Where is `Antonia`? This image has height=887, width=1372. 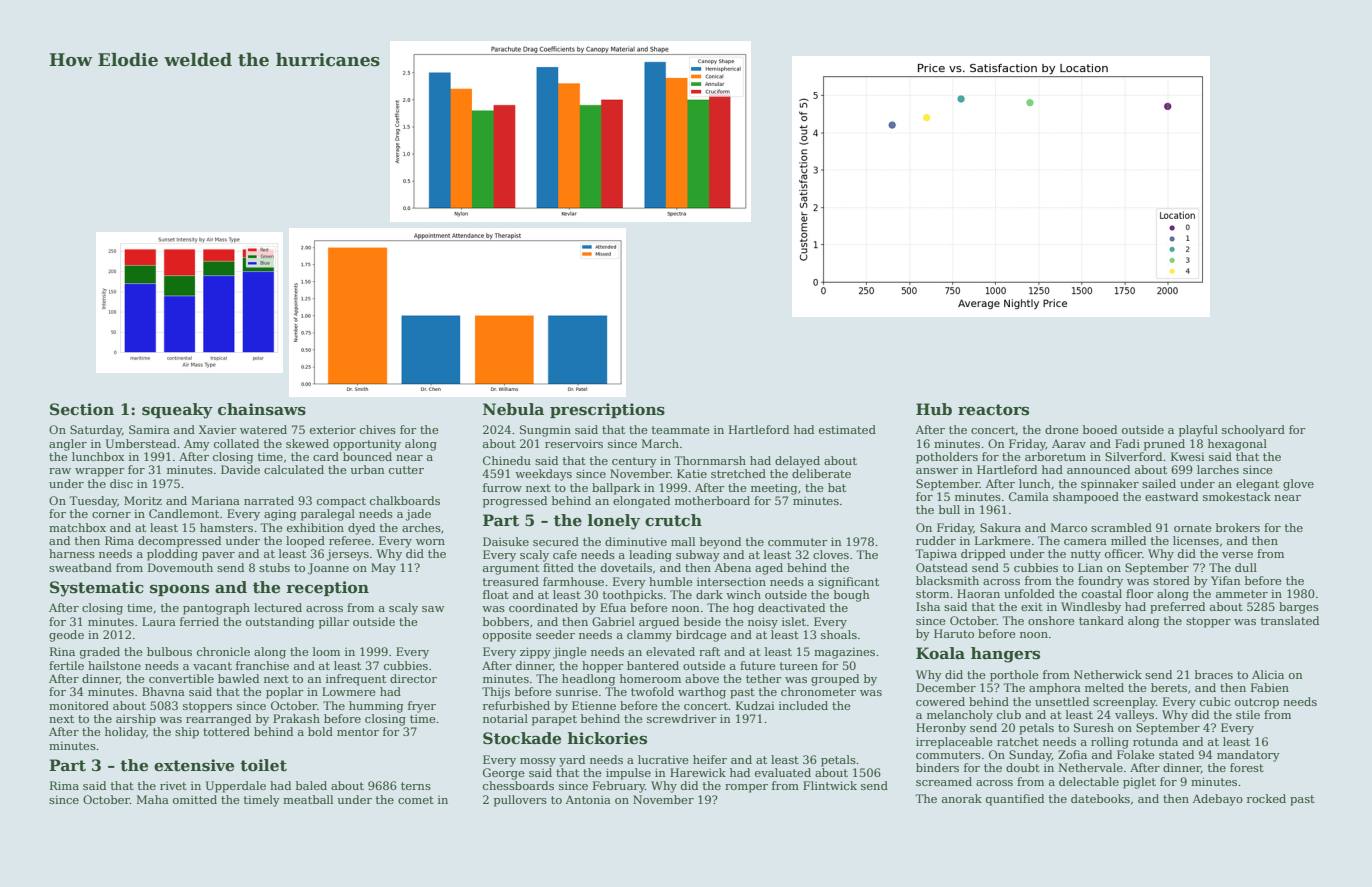
Antonia is located at coordinates (588, 799).
